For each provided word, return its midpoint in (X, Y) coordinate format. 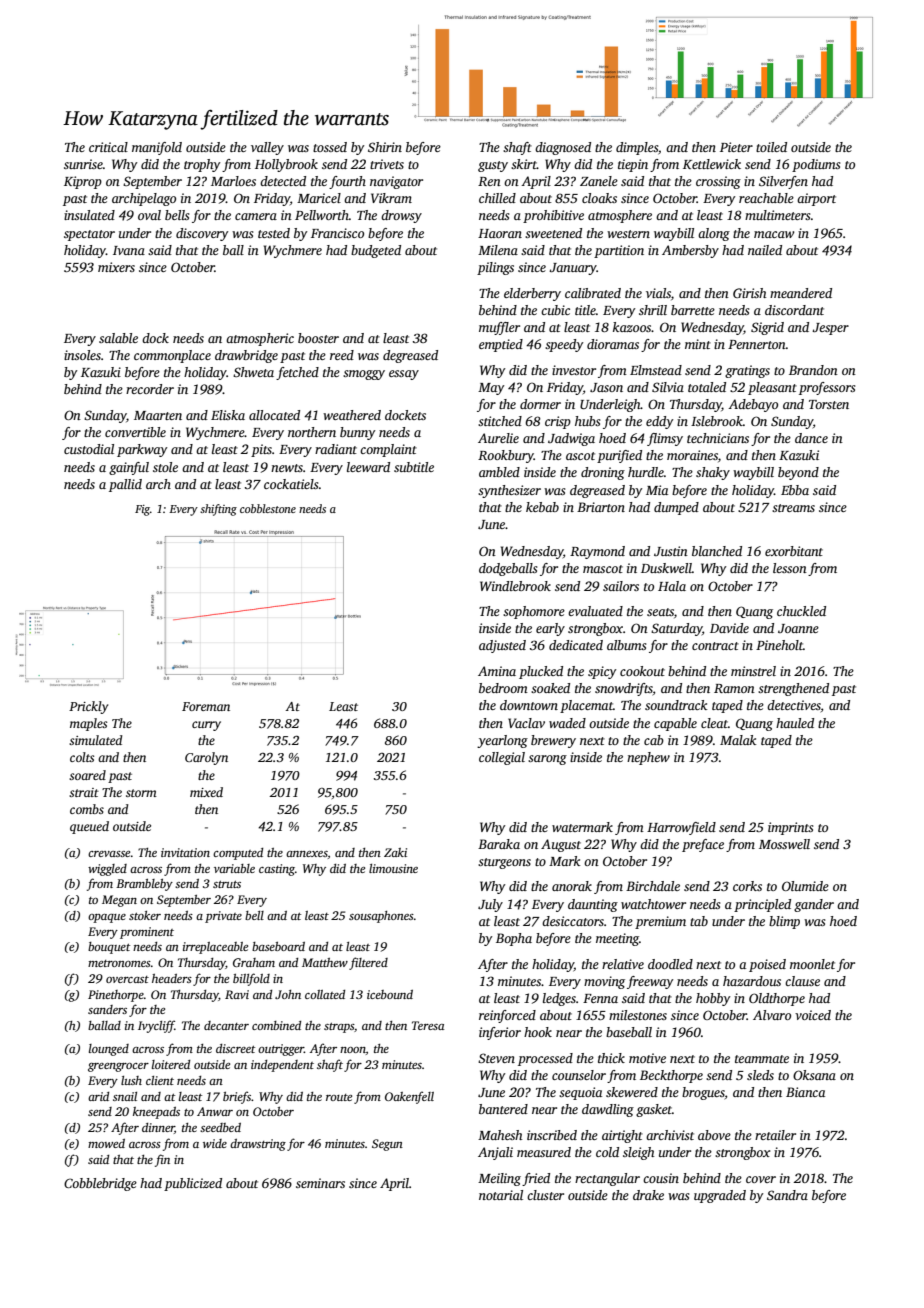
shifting (218, 510)
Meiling (499, 1179)
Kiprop (83, 182)
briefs (237, 1097)
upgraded (720, 1196)
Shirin (385, 147)
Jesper (830, 329)
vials (658, 293)
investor (574, 370)
